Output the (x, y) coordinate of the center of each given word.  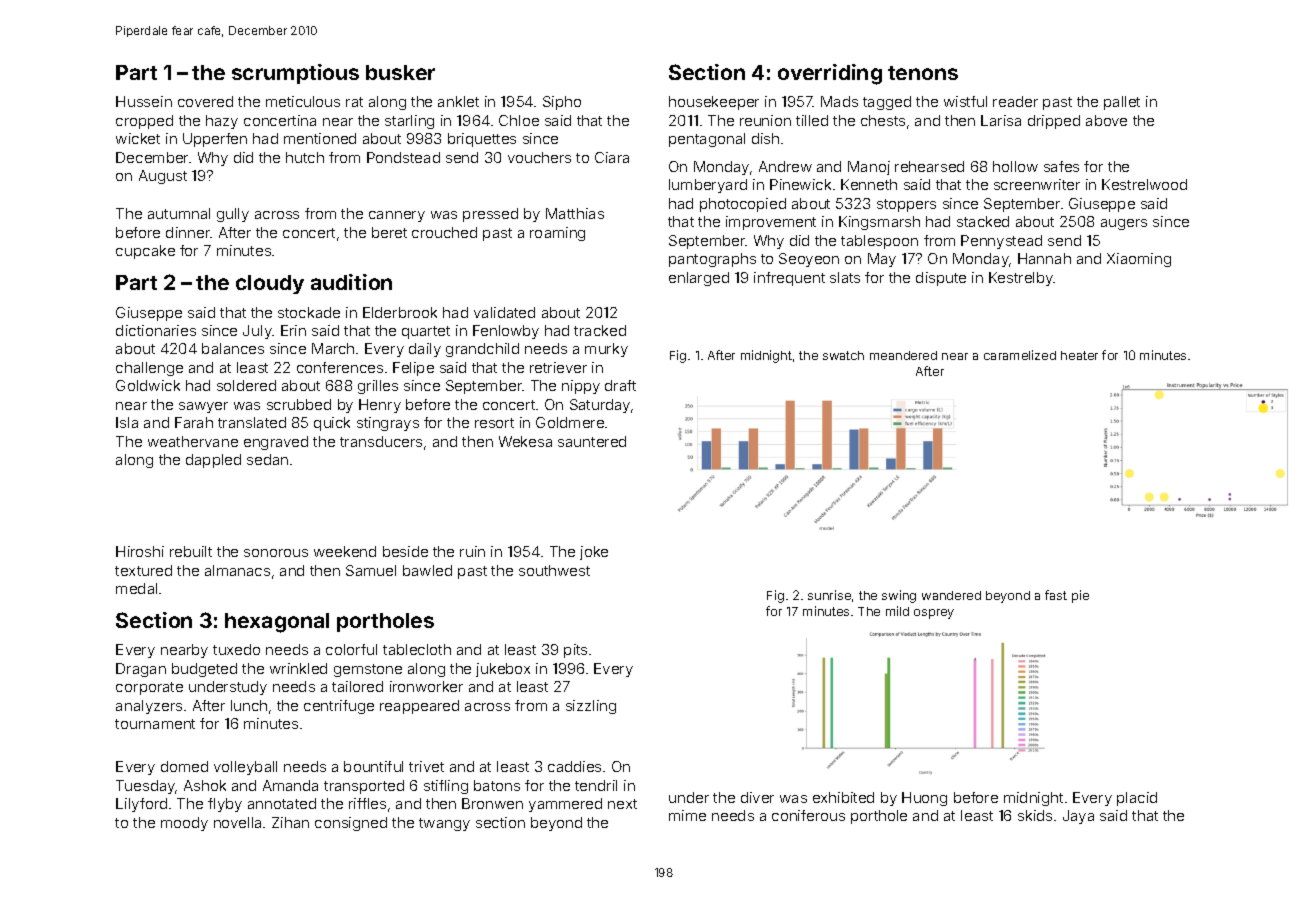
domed (184, 766)
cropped (144, 122)
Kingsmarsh (879, 223)
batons (497, 785)
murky (606, 350)
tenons (923, 73)
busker (400, 72)
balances (233, 348)
